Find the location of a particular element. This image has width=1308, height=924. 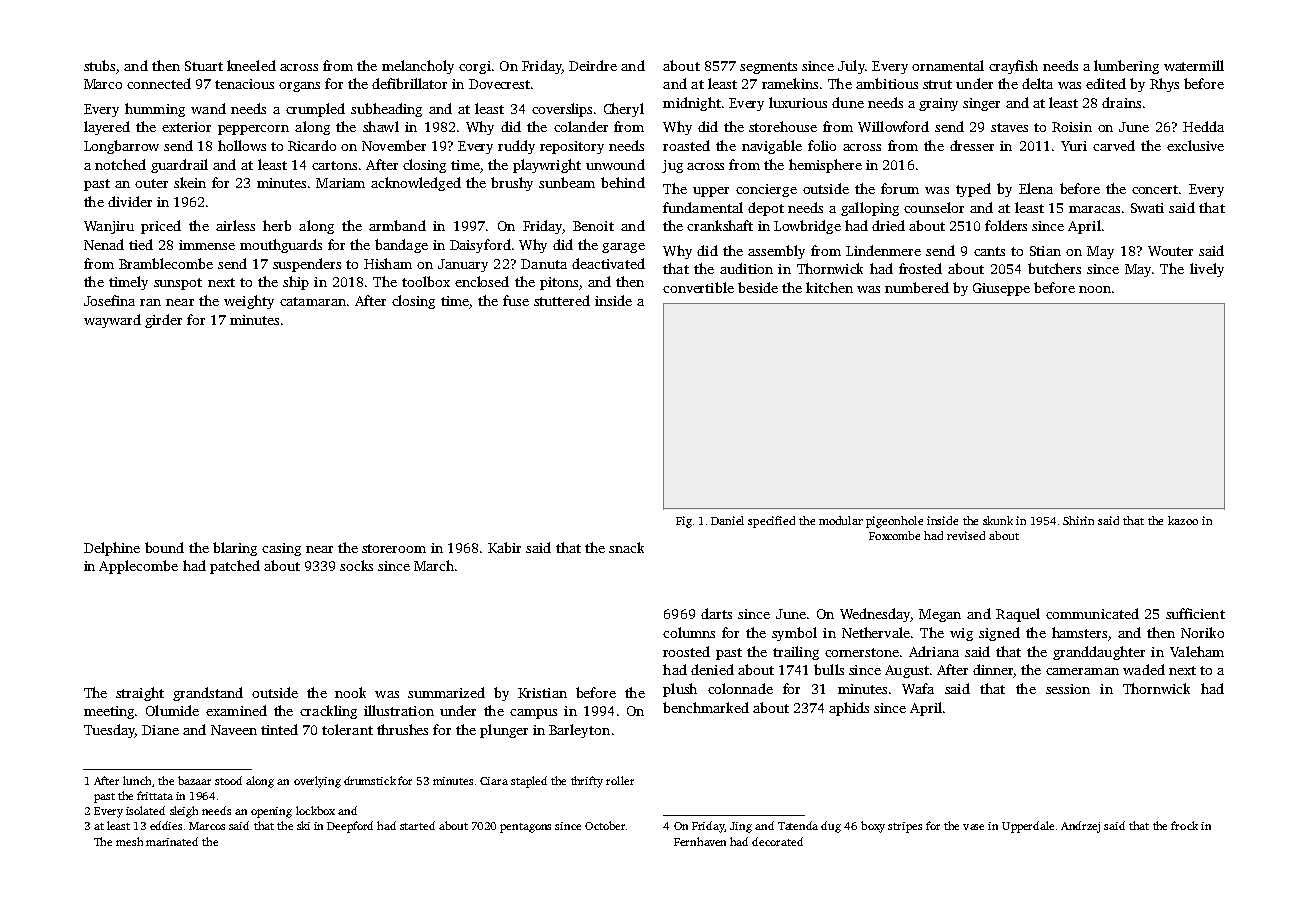

melancholy is located at coordinates (418, 67).
